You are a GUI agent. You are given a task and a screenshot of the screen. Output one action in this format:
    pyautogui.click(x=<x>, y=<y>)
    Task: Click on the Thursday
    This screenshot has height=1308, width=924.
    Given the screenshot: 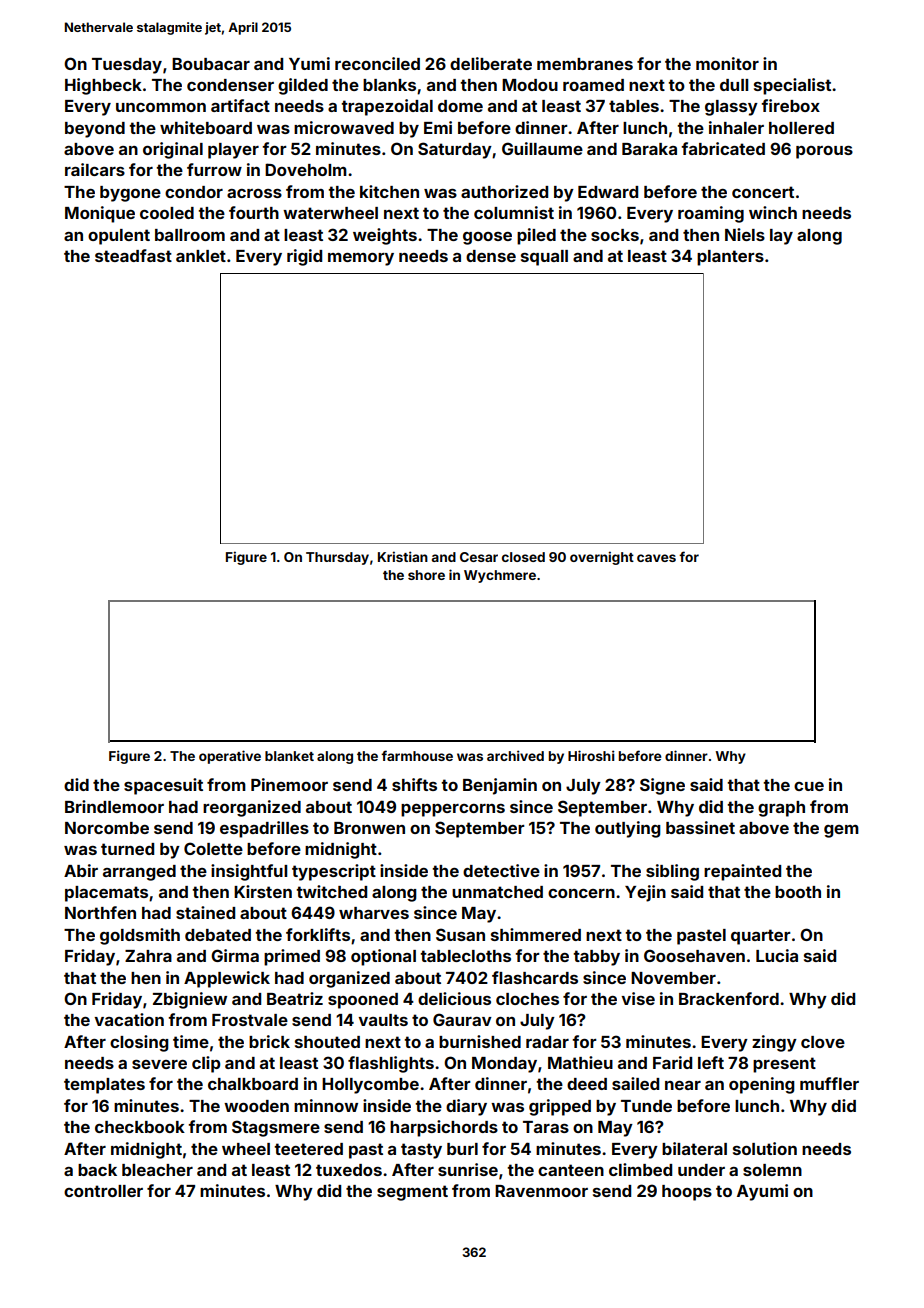 What is the action you would take?
    pyautogui.click(x=337, y=558)
